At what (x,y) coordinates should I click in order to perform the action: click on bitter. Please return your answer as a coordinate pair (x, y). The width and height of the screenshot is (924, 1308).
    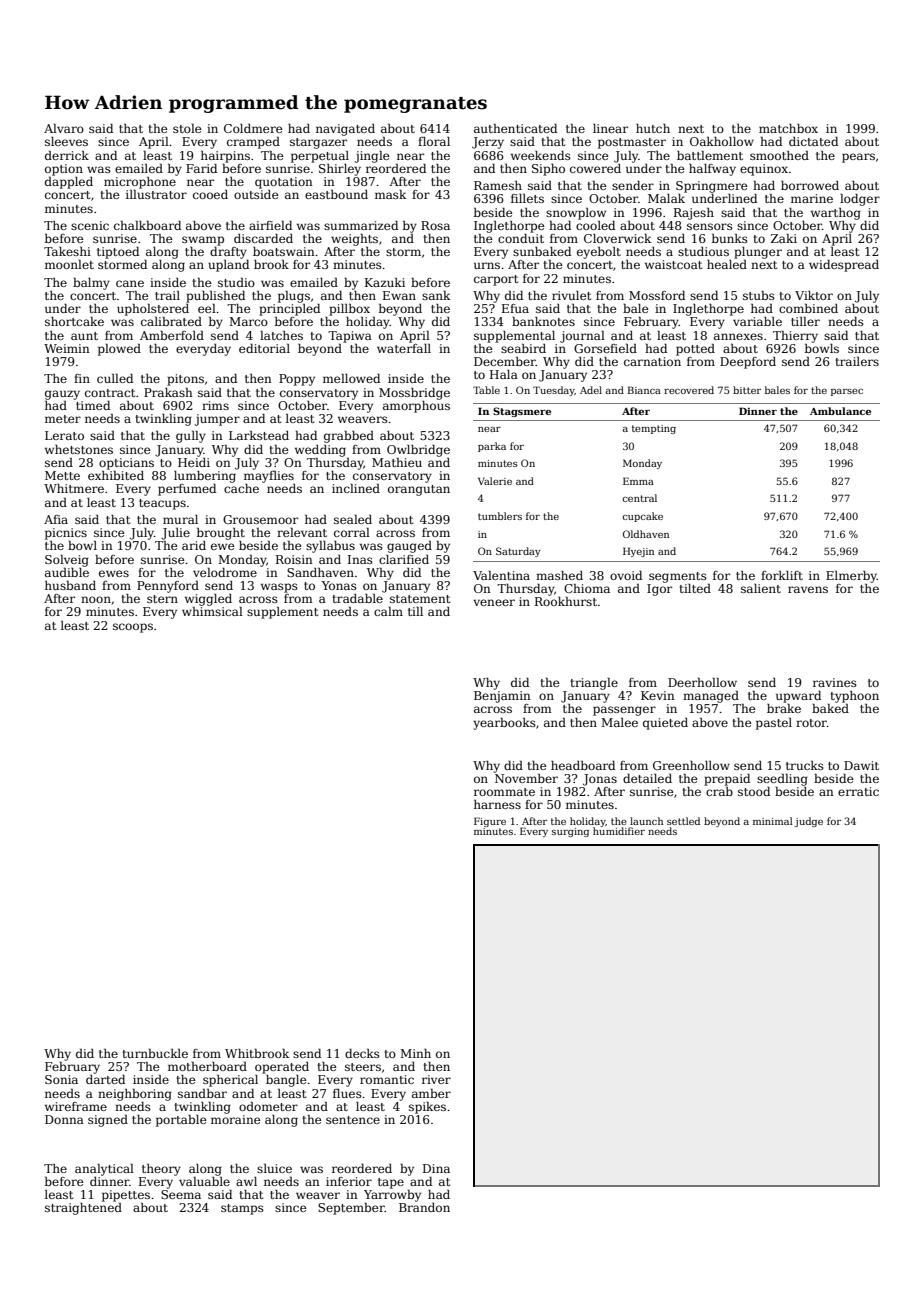
    Looking at the image, I should click on (747, 390).
